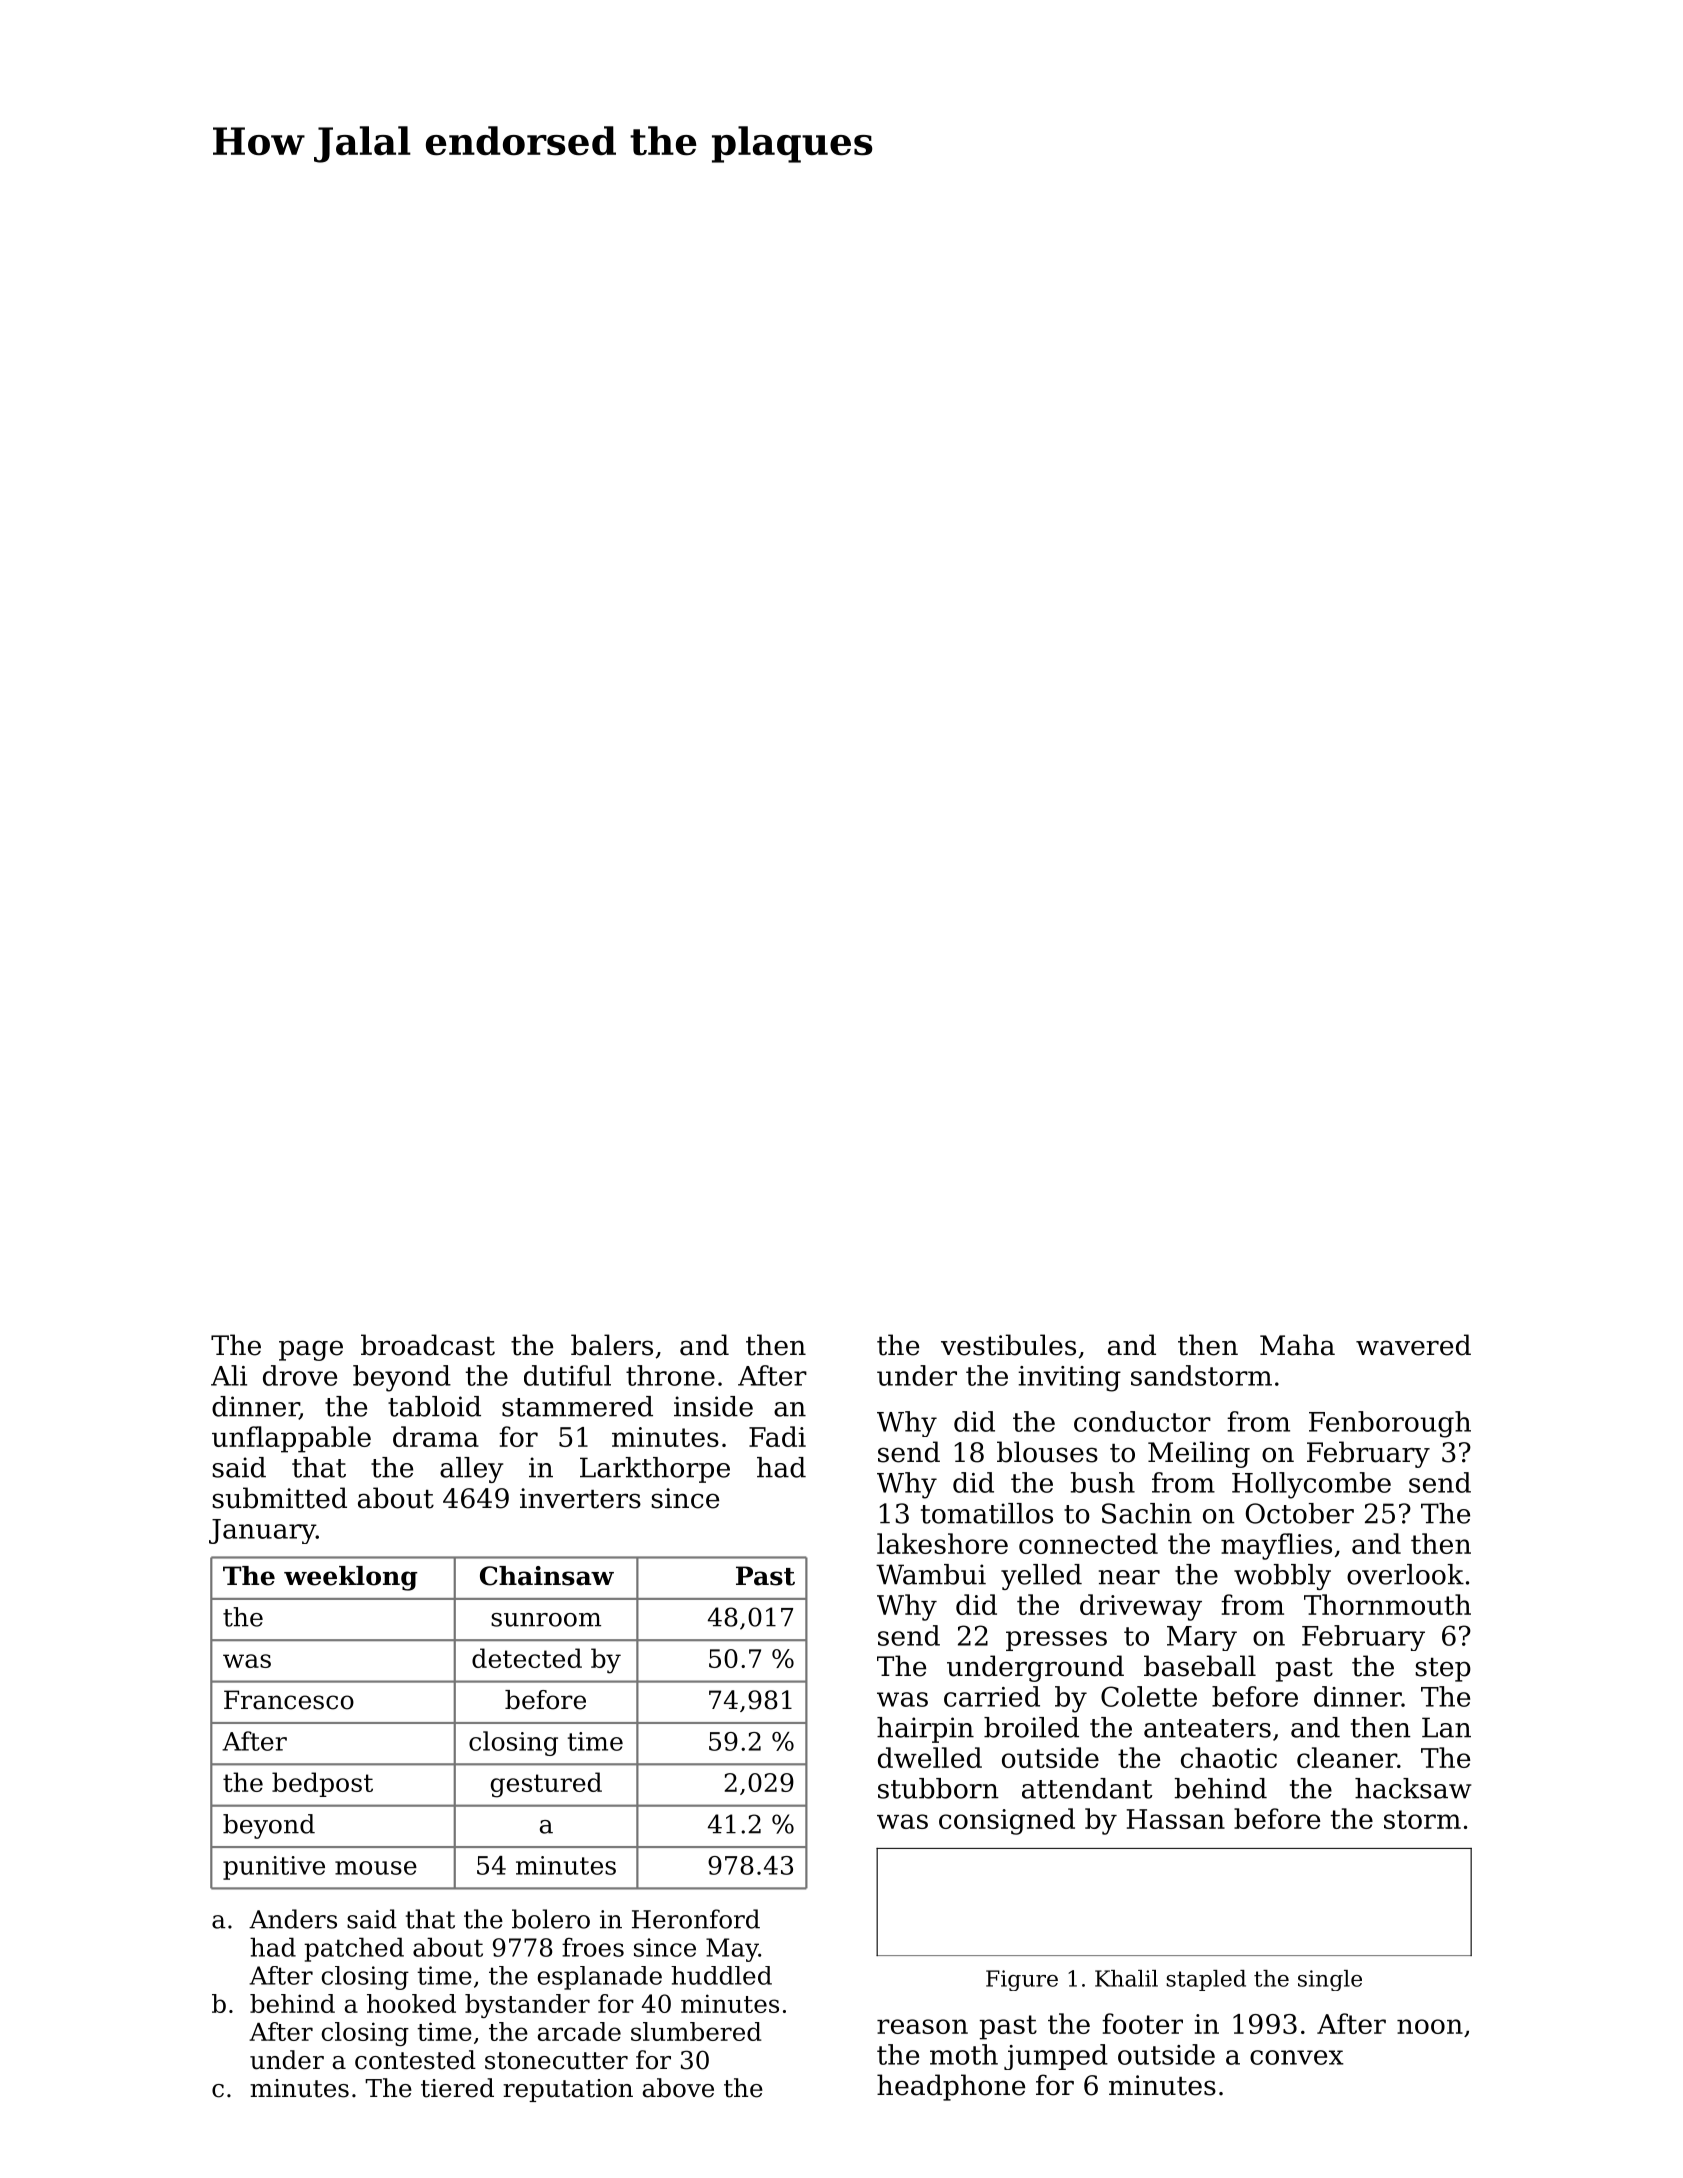 The image size is (1683, 2178). I want to click on single, so click(1330, 1980).
